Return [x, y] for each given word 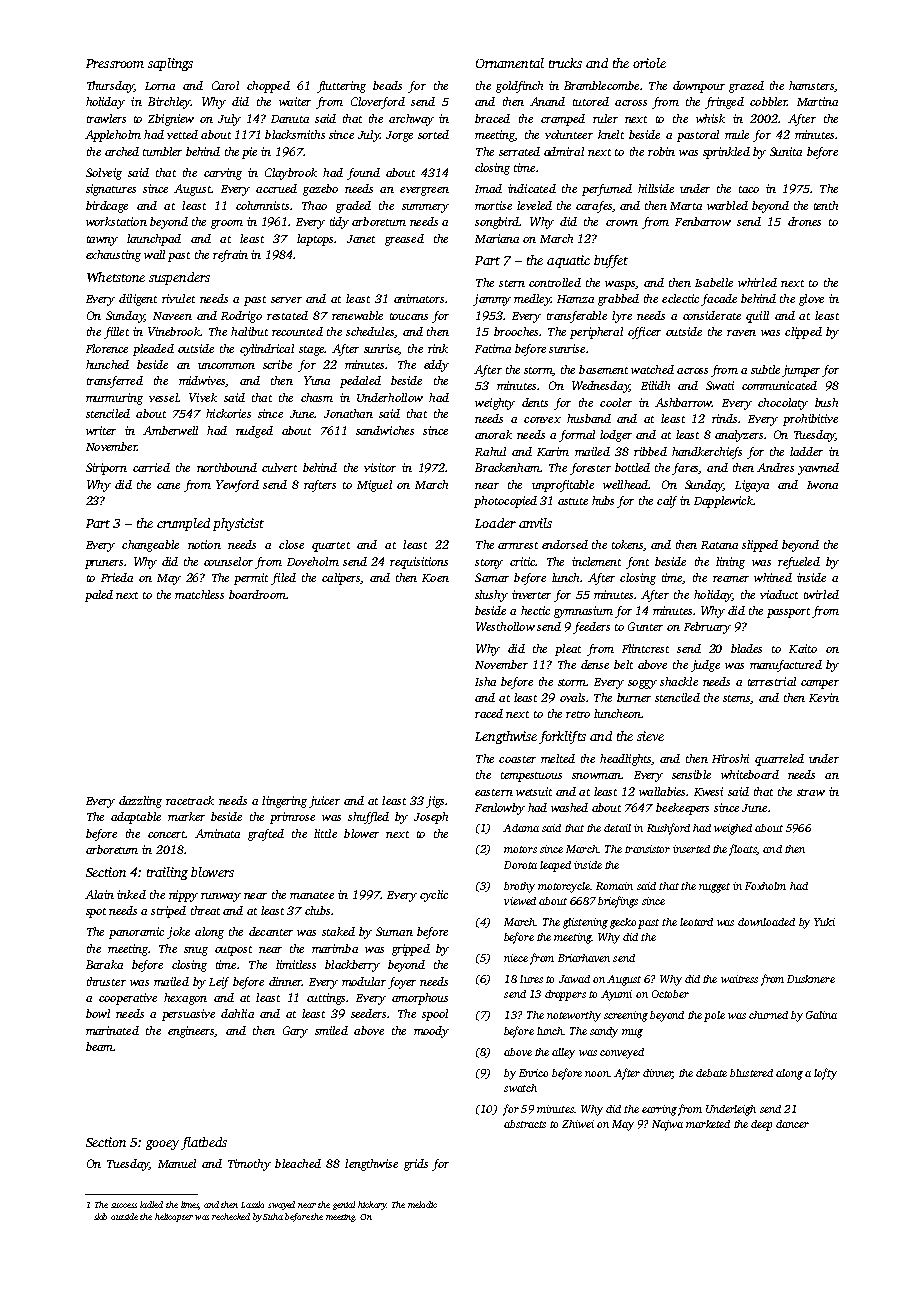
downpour [699, 87]
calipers [341, 579]
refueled [799, 563]
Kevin [824, 697]
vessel [163, 397]
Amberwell [170, 430]
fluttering [341, 87]
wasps [620, 285]
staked [338, 931]
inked [131, 894]
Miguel [374, 486]
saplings [170, 64]
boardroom [257, 594]
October [670, 994]
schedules [370, 331]
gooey [162, 1145]
